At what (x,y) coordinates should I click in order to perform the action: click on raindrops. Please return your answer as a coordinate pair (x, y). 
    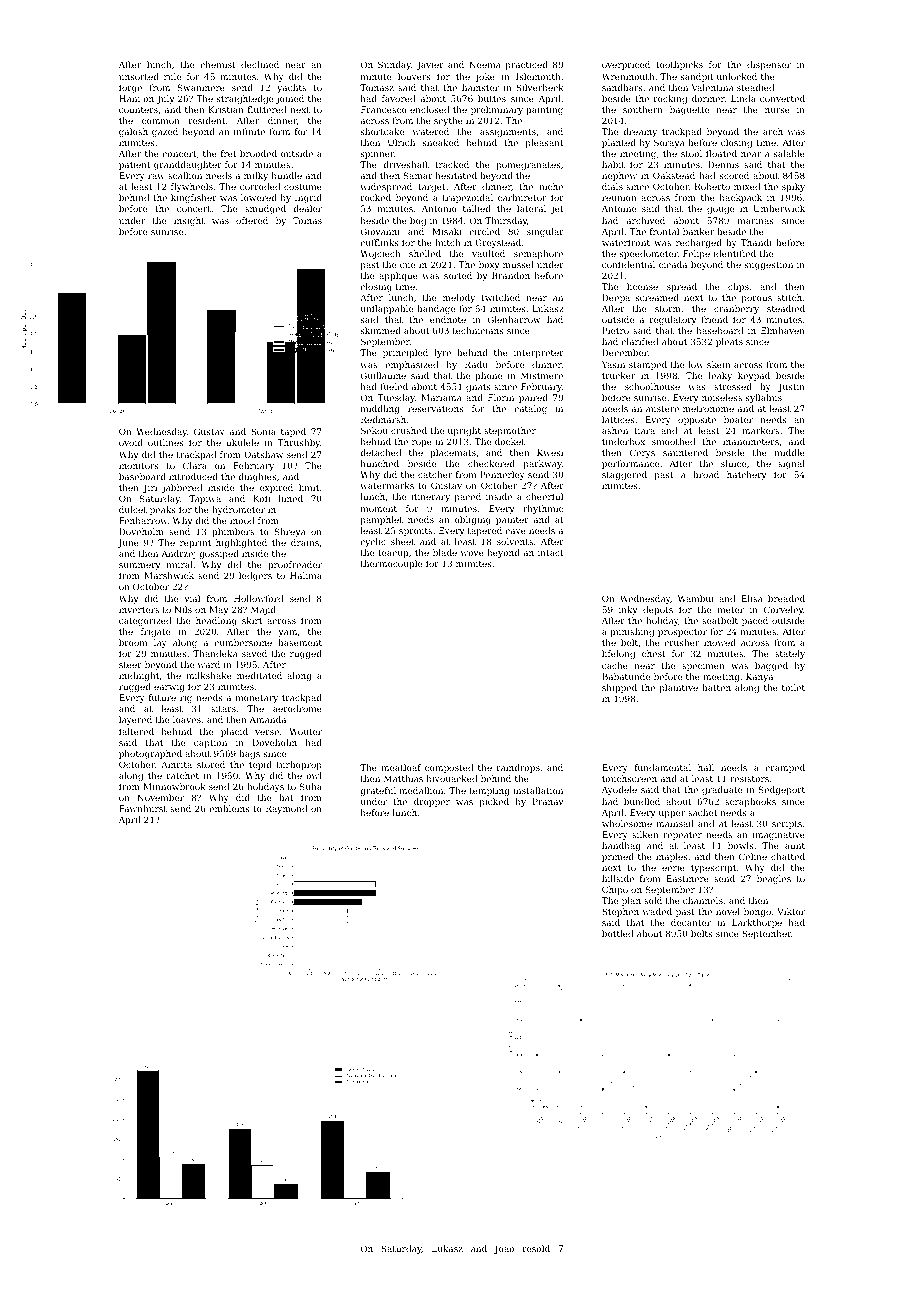
    Looking at the image, I should click on (518, 768).
